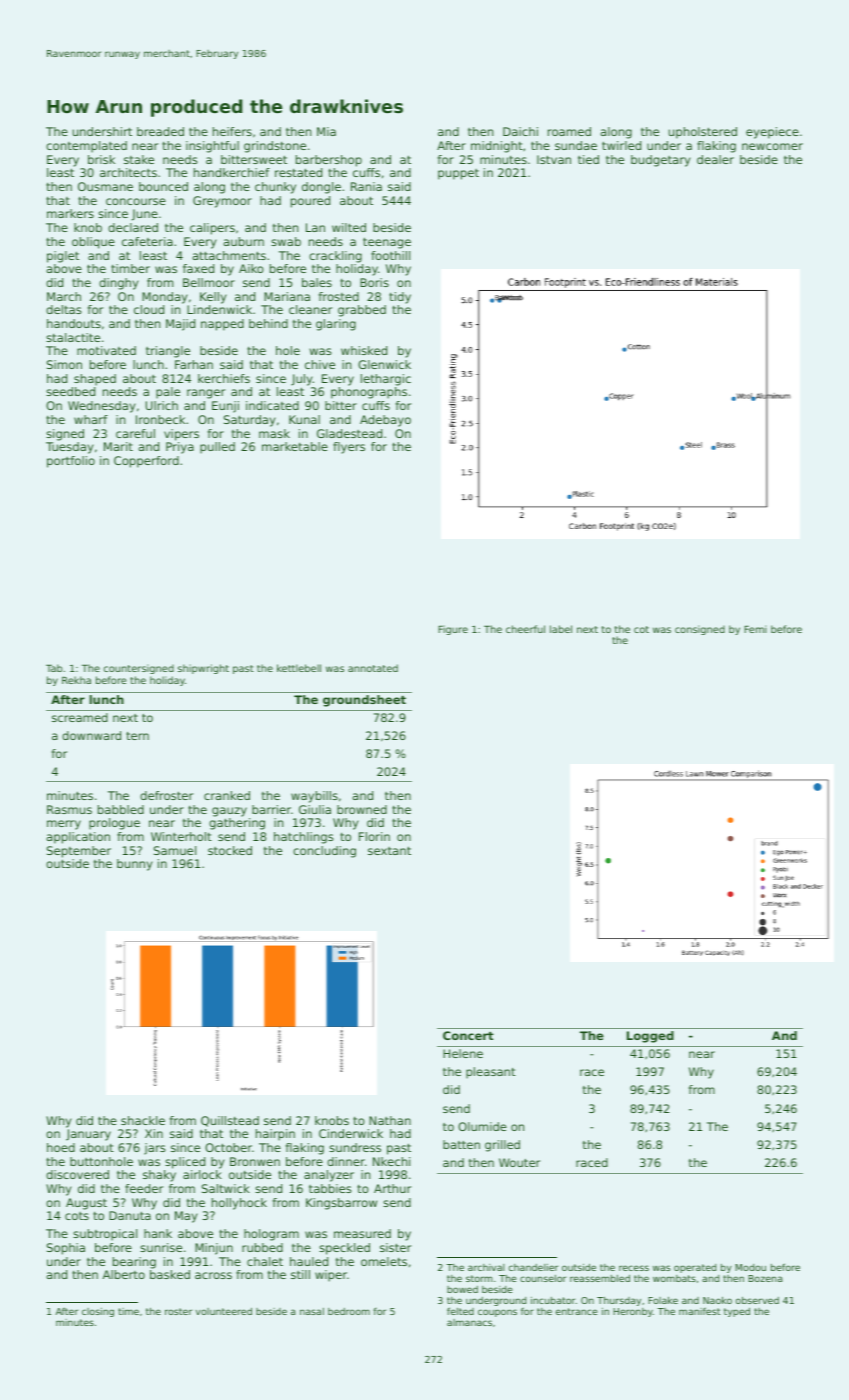 Image resolution: width=849 pixels, height=1400 pixels. What do you see at coordinates (386, 380) in the screenshot?
I see `lethargic` at bounding box center [386, 380].
